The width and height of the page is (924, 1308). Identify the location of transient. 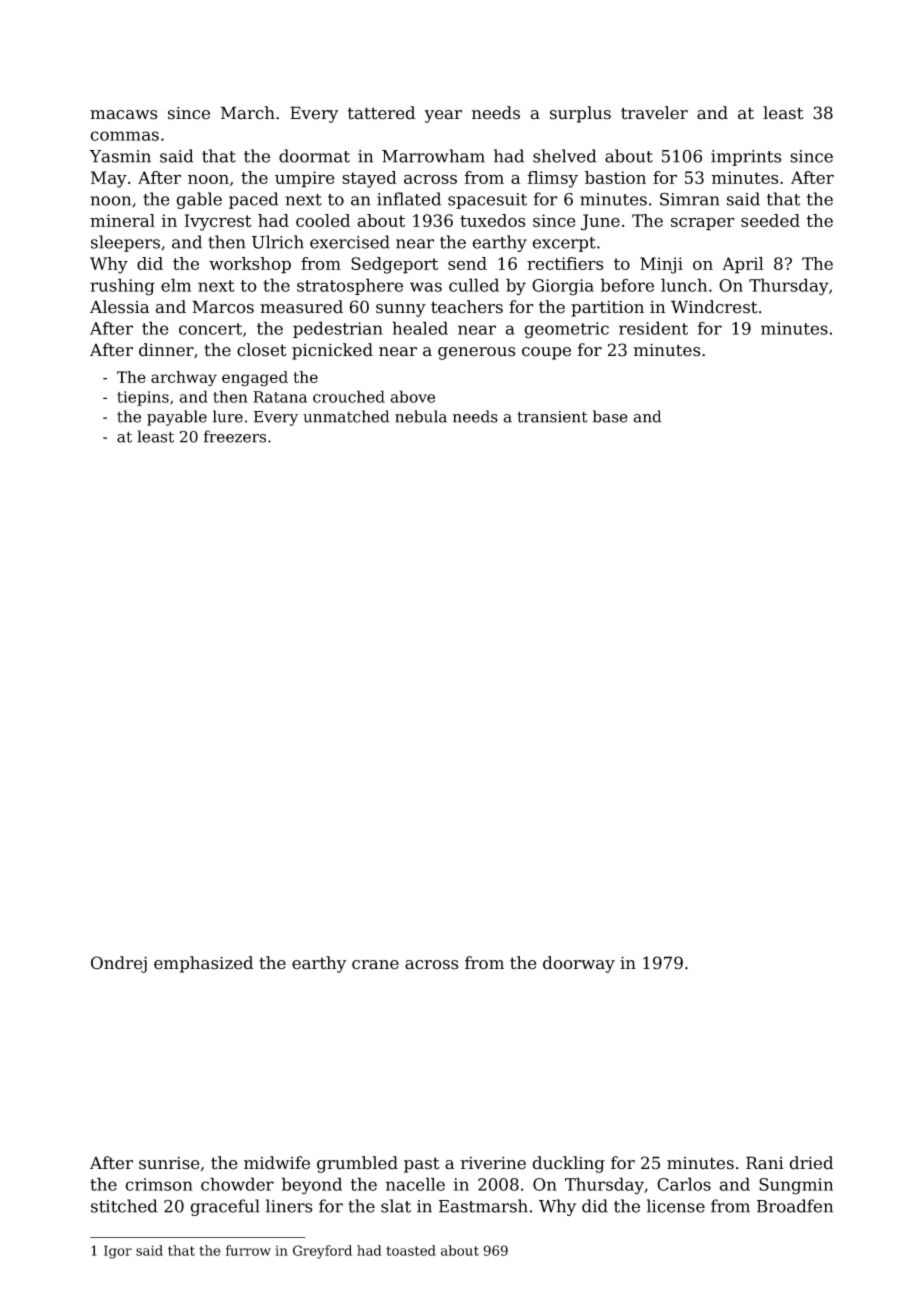
(552, 417).
